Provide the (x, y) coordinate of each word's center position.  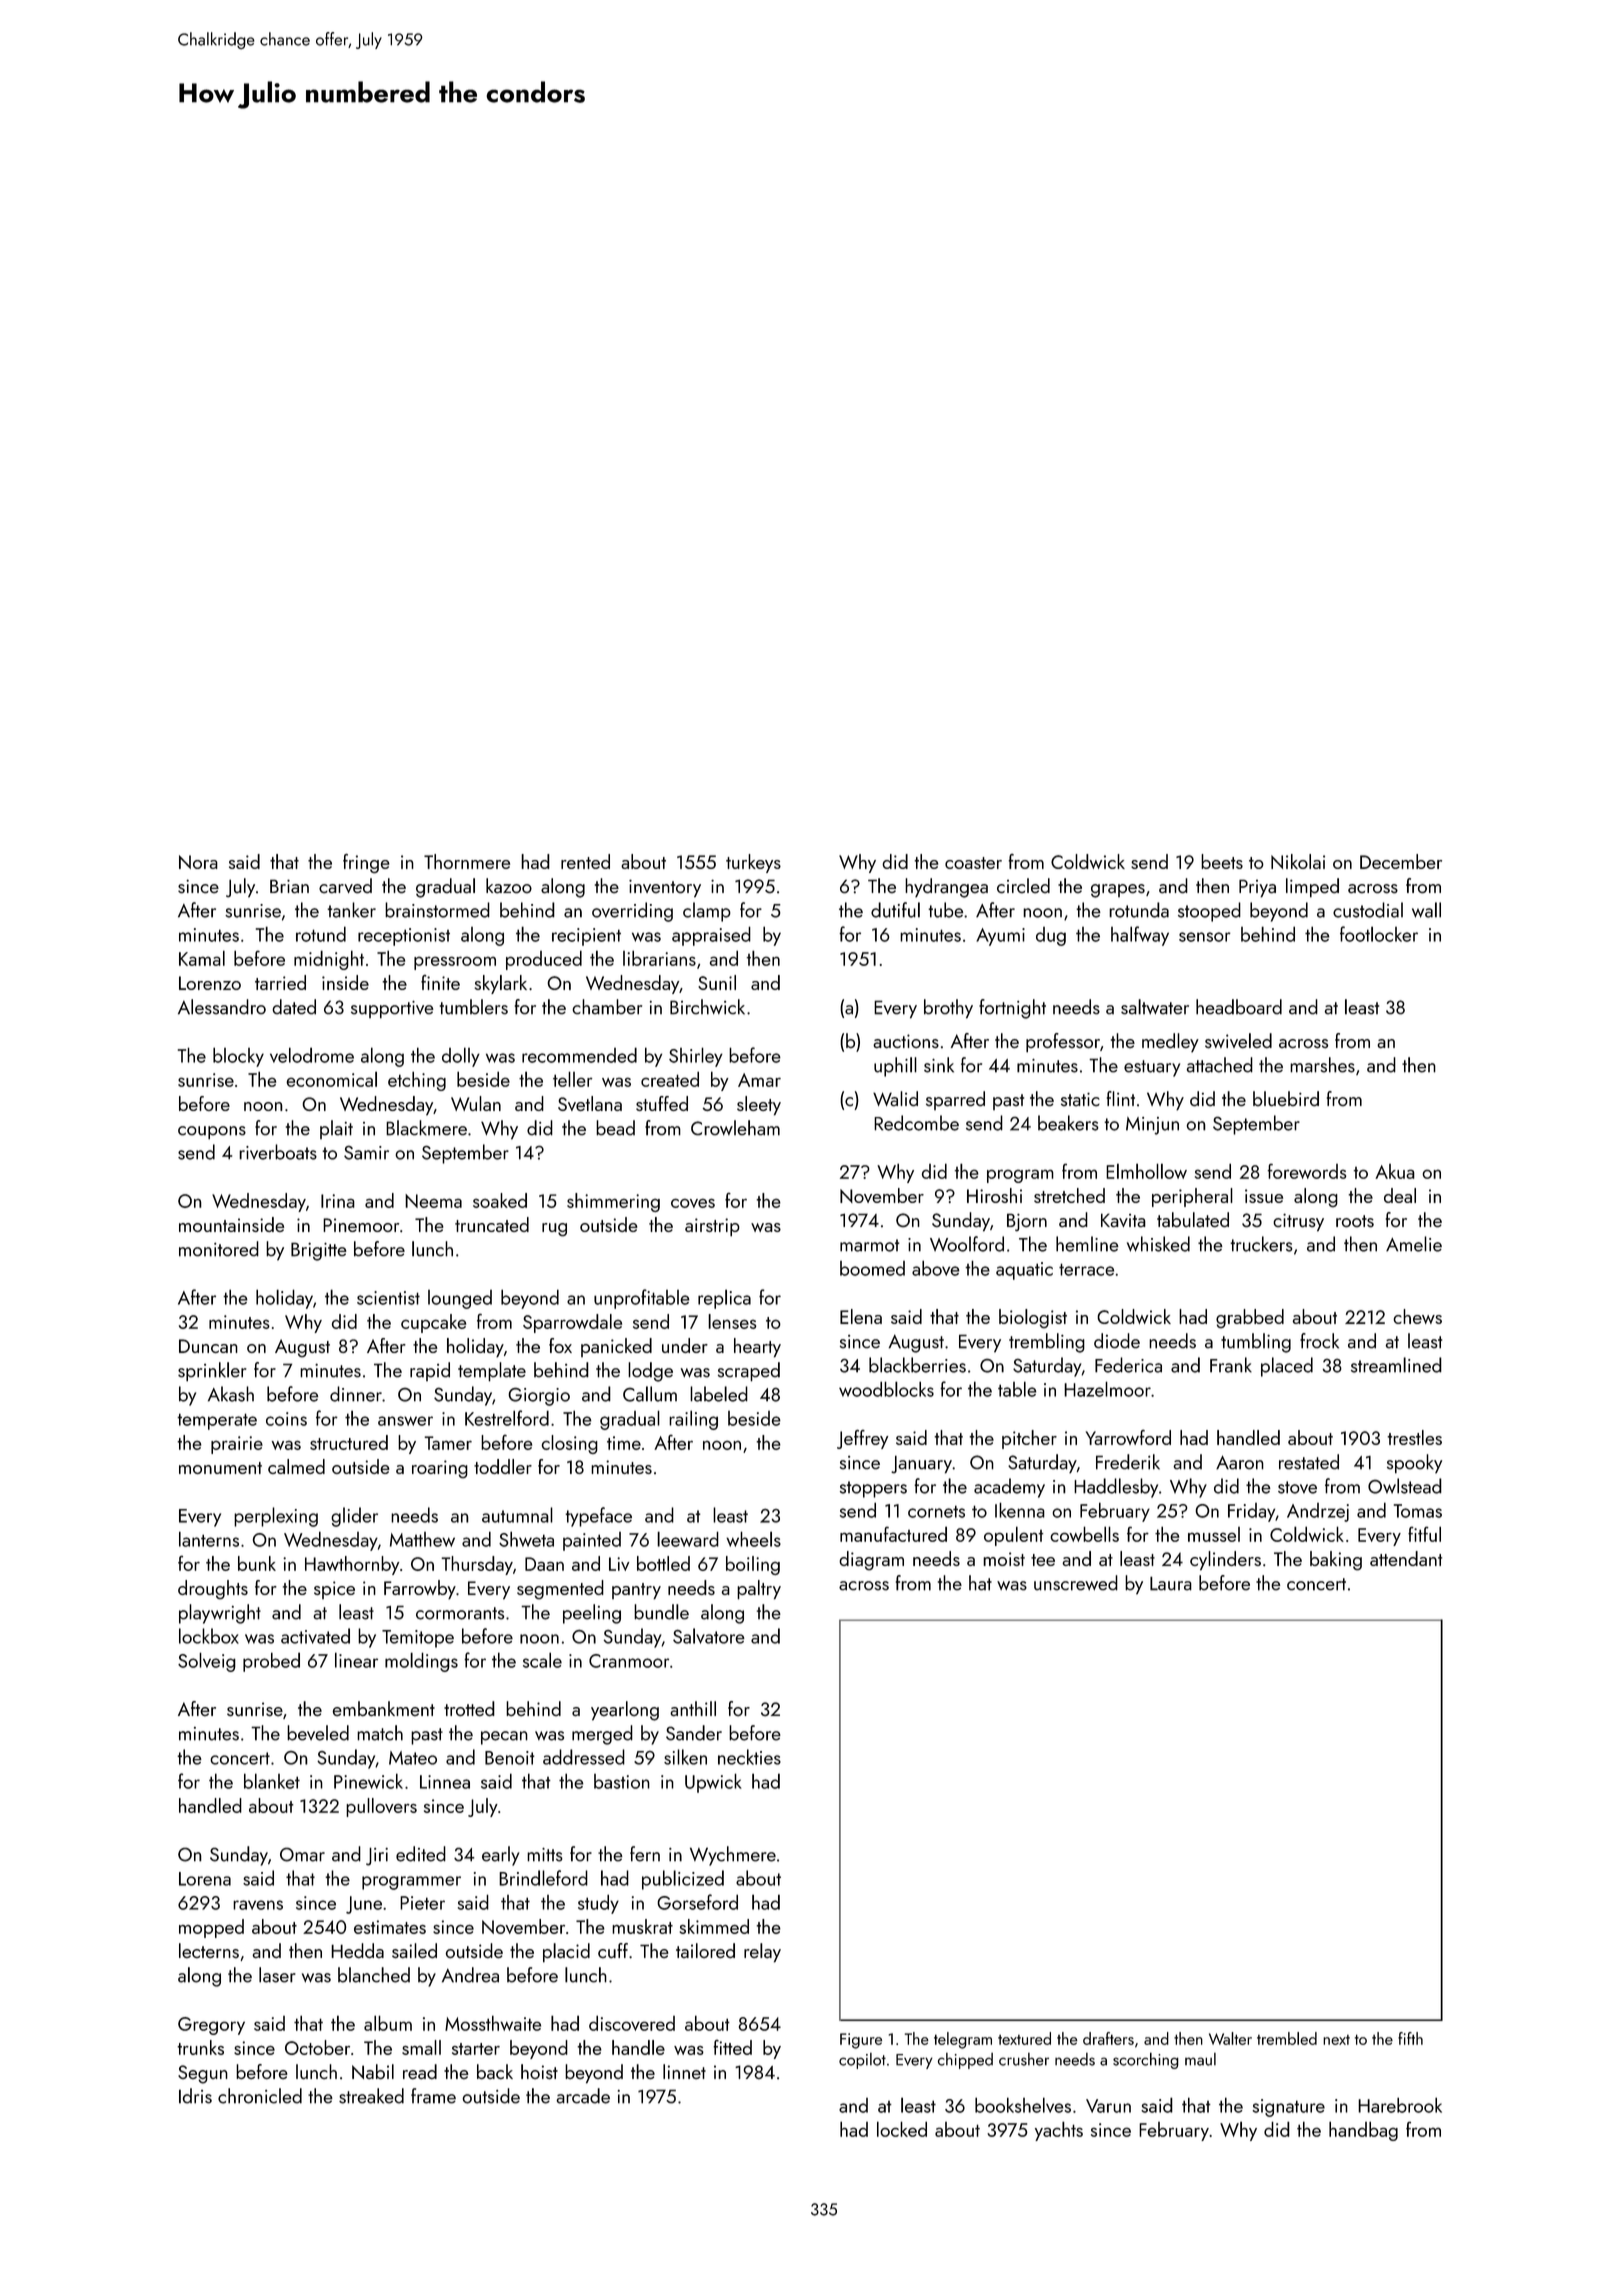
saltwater (1155, 1007)
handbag (1363, 2131)
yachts (1059, 2131)
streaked (371, 2096)
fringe (366, 863)
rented (585, 861)
